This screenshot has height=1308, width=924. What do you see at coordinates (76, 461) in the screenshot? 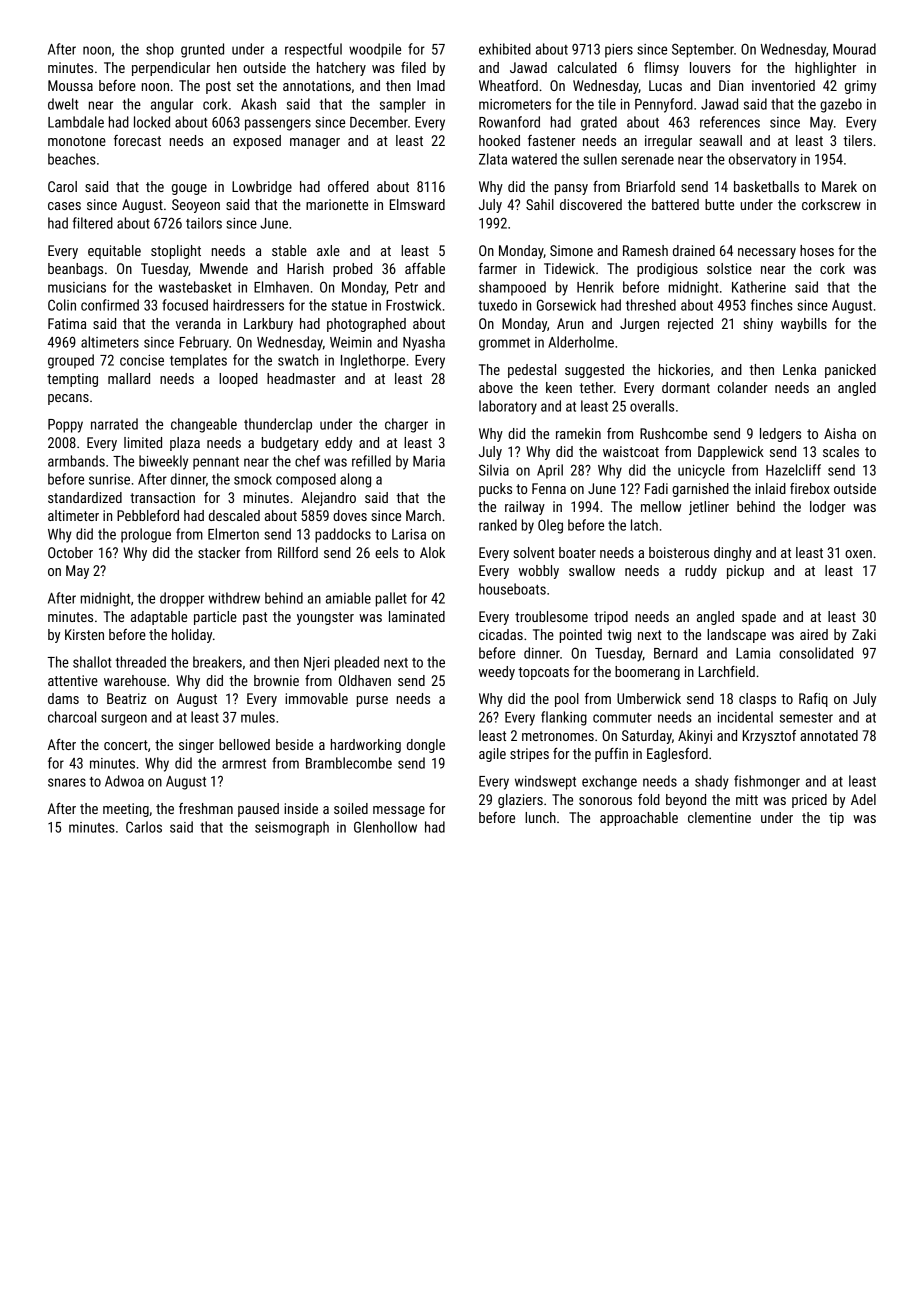
I see `armbands` at bounding box center [76, 461].
